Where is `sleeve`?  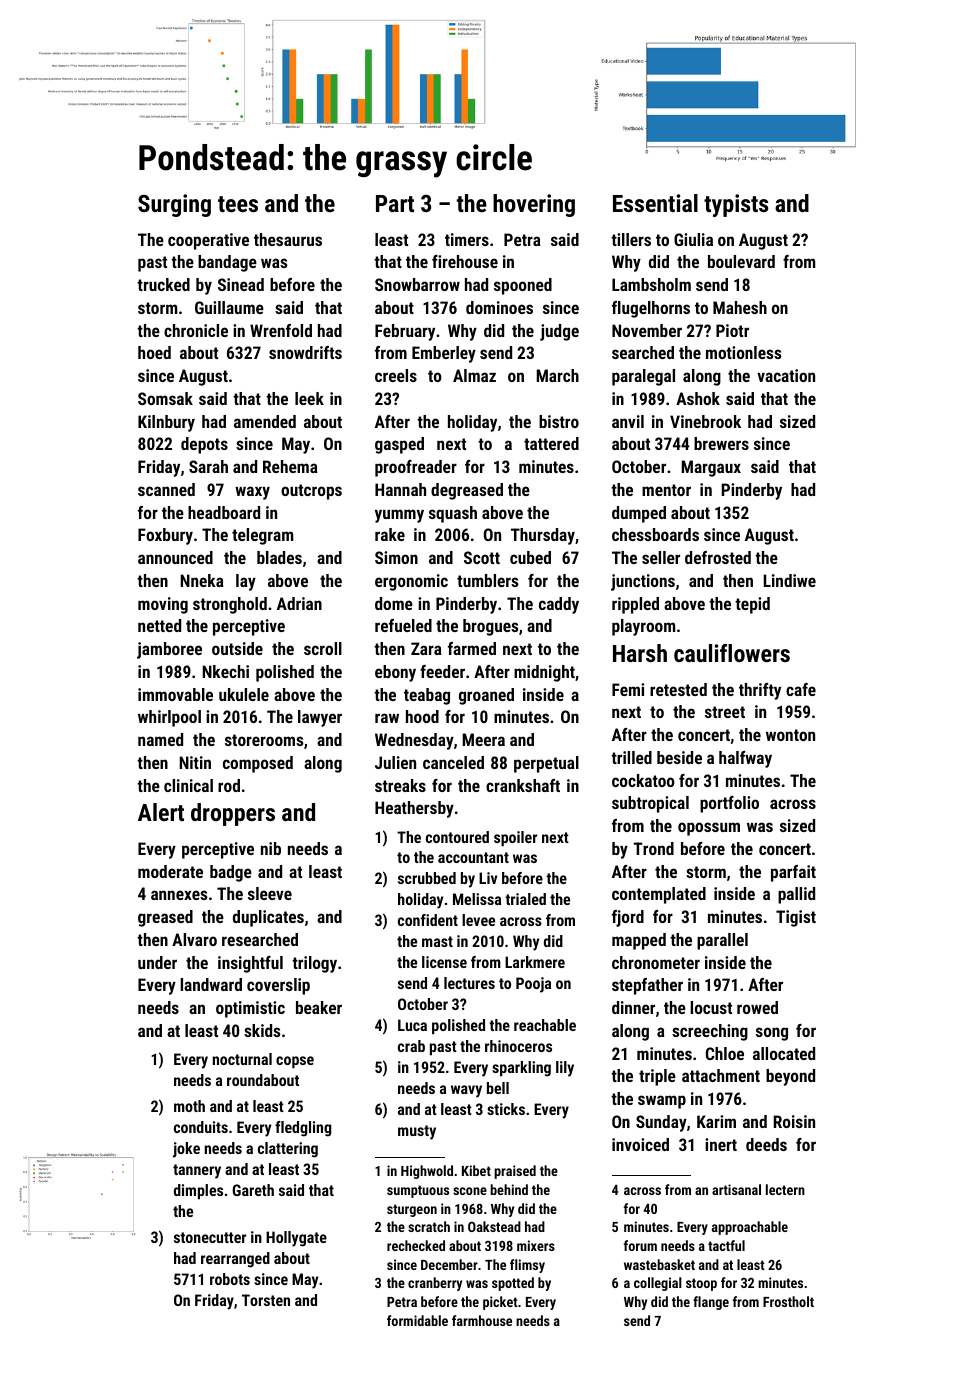
sleeve is located at coordinates (270, 893).
